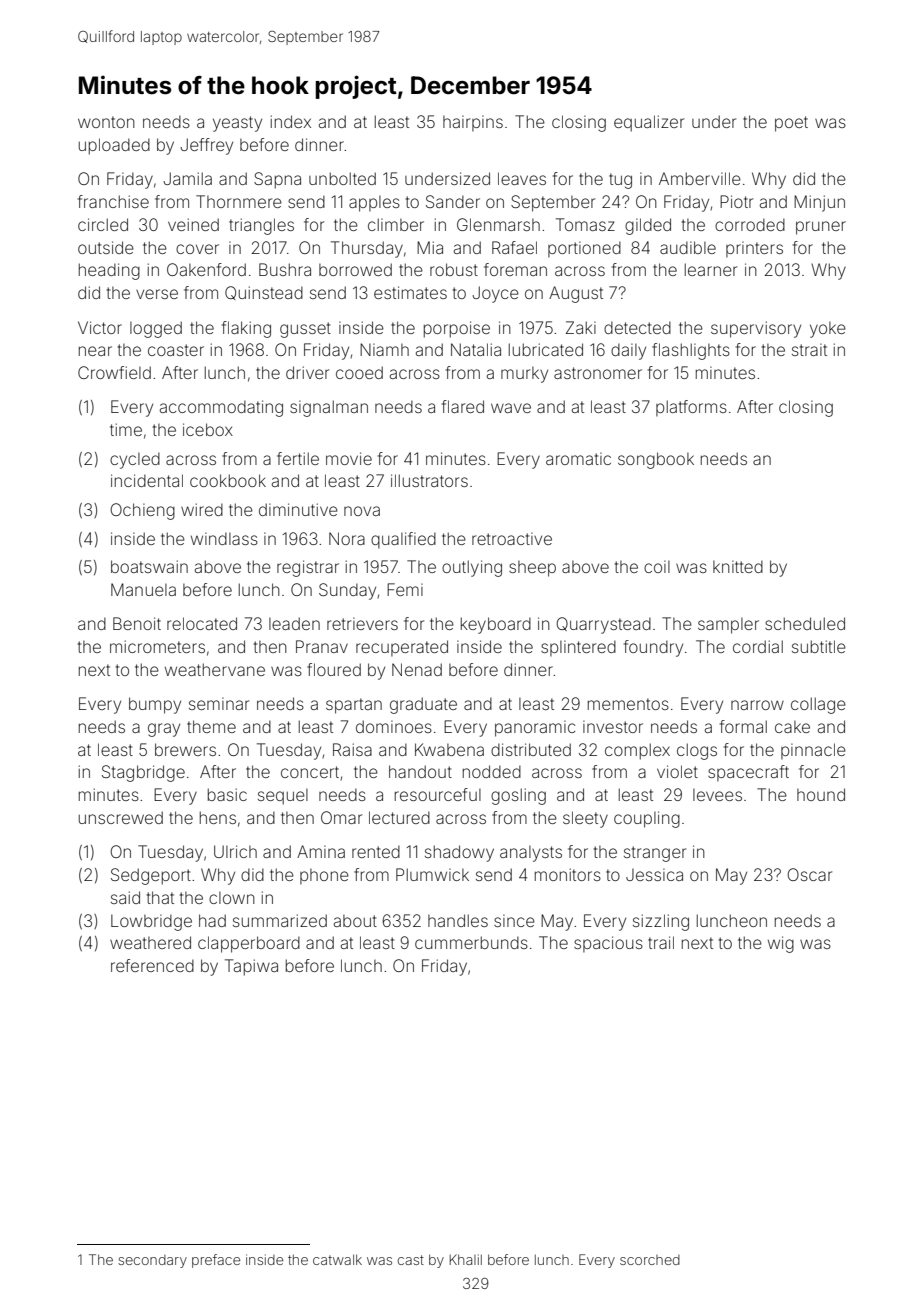  Describe the element at coordinates (251, 967) in the screenshot. I see `Tapiwa` at that location.
